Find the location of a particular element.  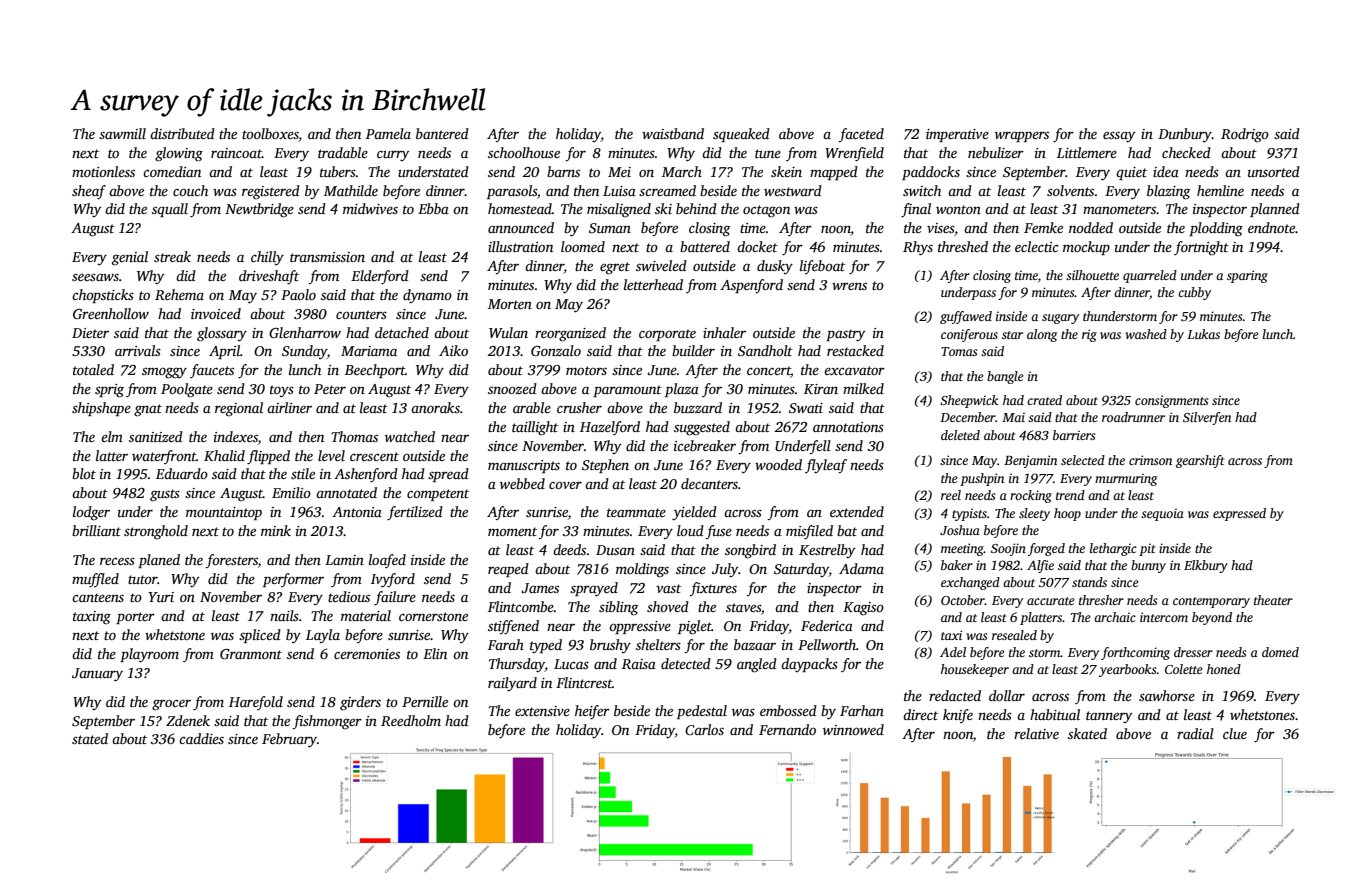

sparing is located at coordinates (1247, 276).
